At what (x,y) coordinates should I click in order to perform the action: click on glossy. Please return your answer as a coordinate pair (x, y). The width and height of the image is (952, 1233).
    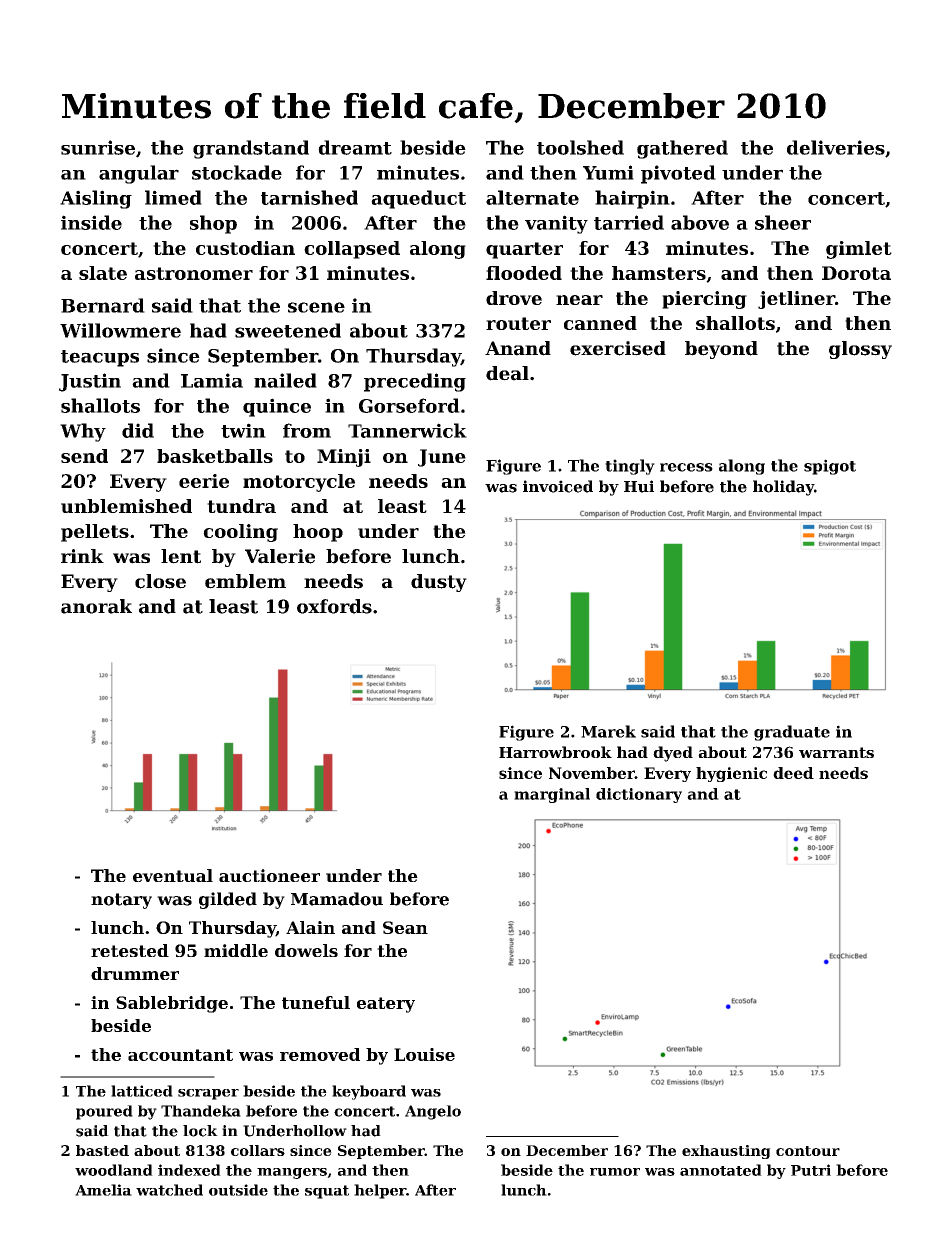
    Looking at the image, I should click on (860, 350).
